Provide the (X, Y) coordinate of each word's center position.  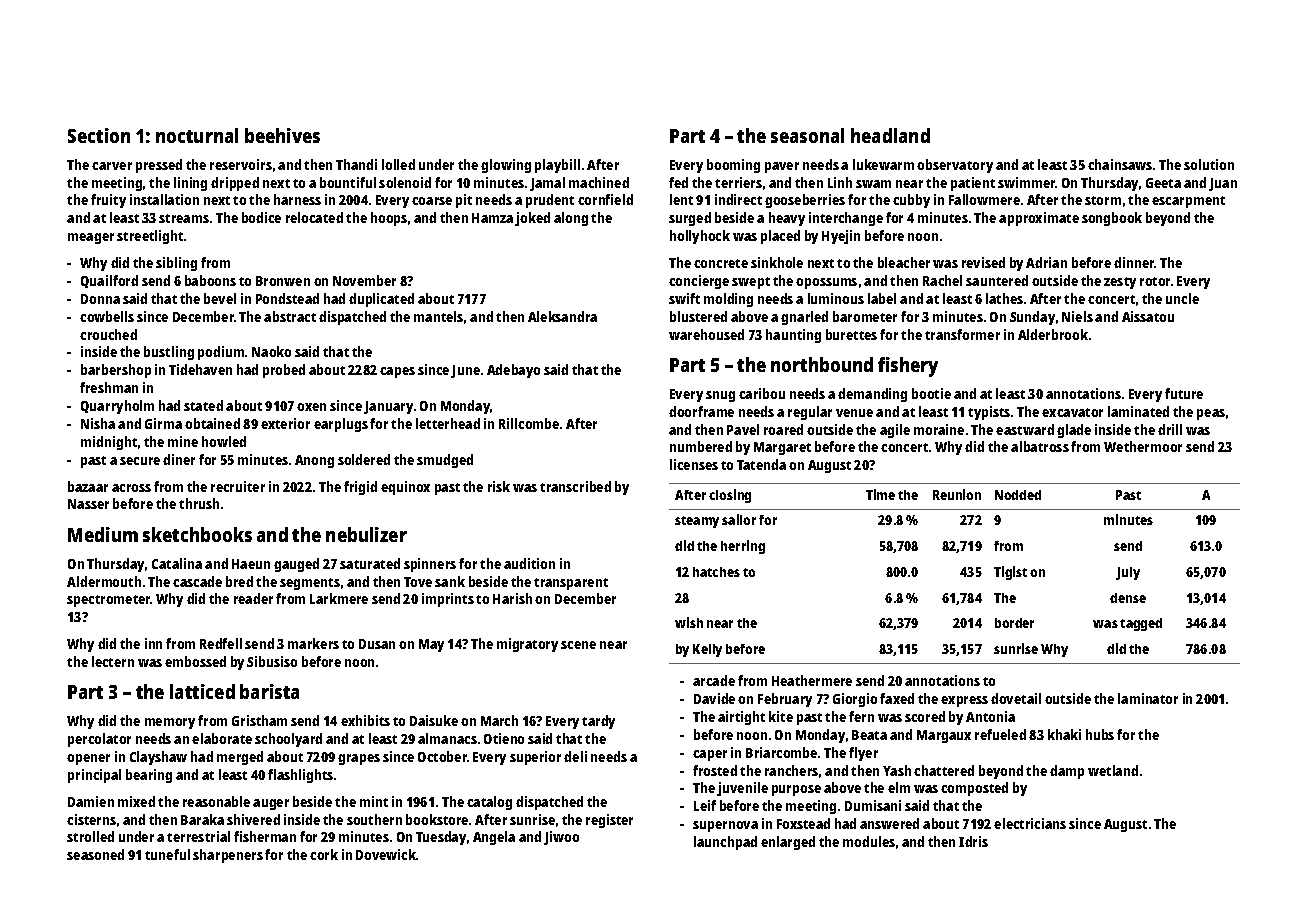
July (1128, 573)
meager (91, 238)
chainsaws (1120, 164)
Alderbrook (1053, 334)
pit (464, 201)
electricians (1030, 823)
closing (730, 496)
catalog (489, 803)
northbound (822, 364)
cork (324, 854)
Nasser (88, 504)
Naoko (271, 351)
